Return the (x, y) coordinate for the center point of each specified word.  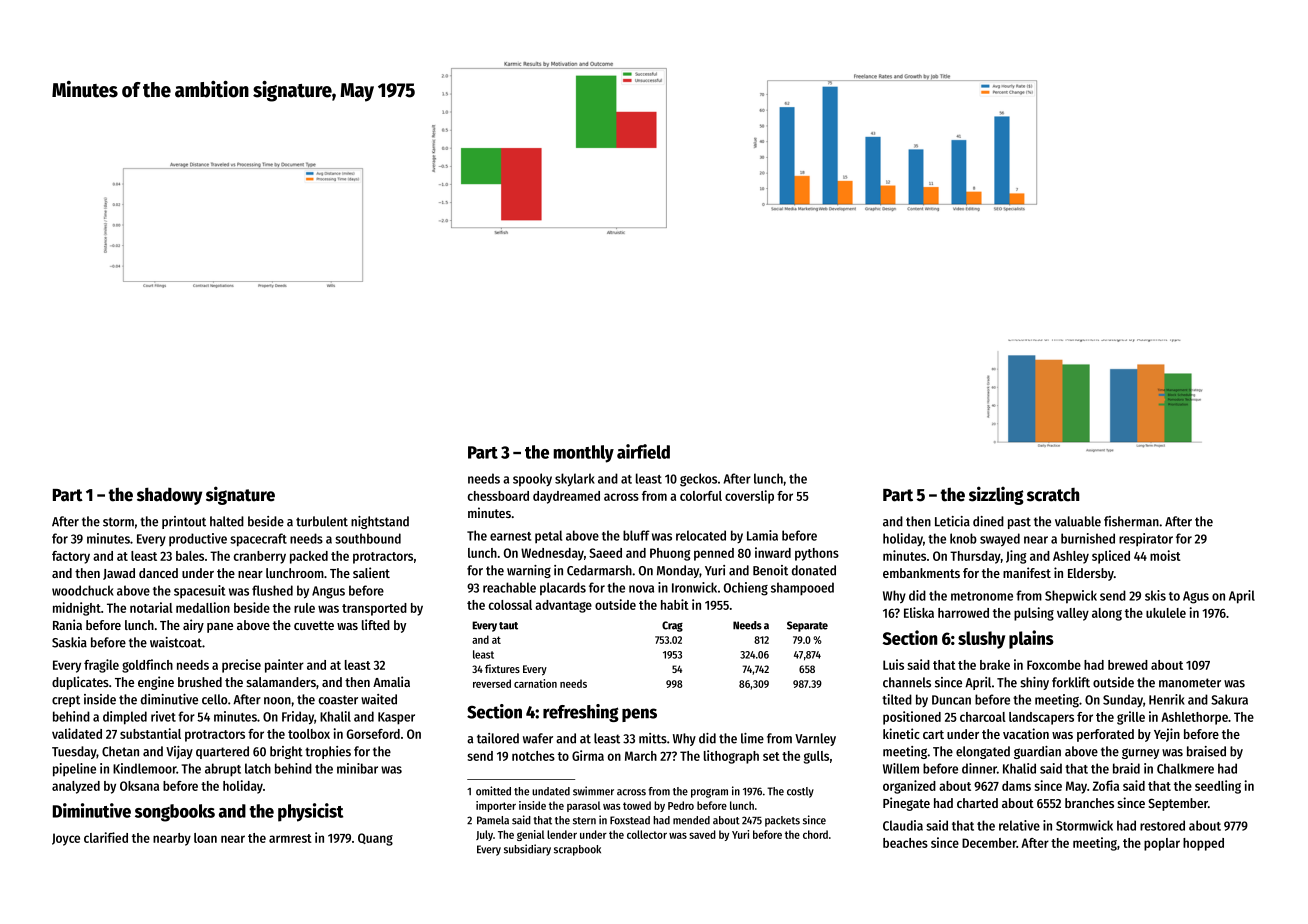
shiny (1034, 683)
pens (639, 715)
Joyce (66, 839)
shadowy (169, 496)
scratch (1053, 495)
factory (71, 557)
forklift (1071, 682)
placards (563, 589)
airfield (643, 451)
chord (815, 834)
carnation (535, 683)
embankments (921, 573)
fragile (101, 666)
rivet (163, 716)
